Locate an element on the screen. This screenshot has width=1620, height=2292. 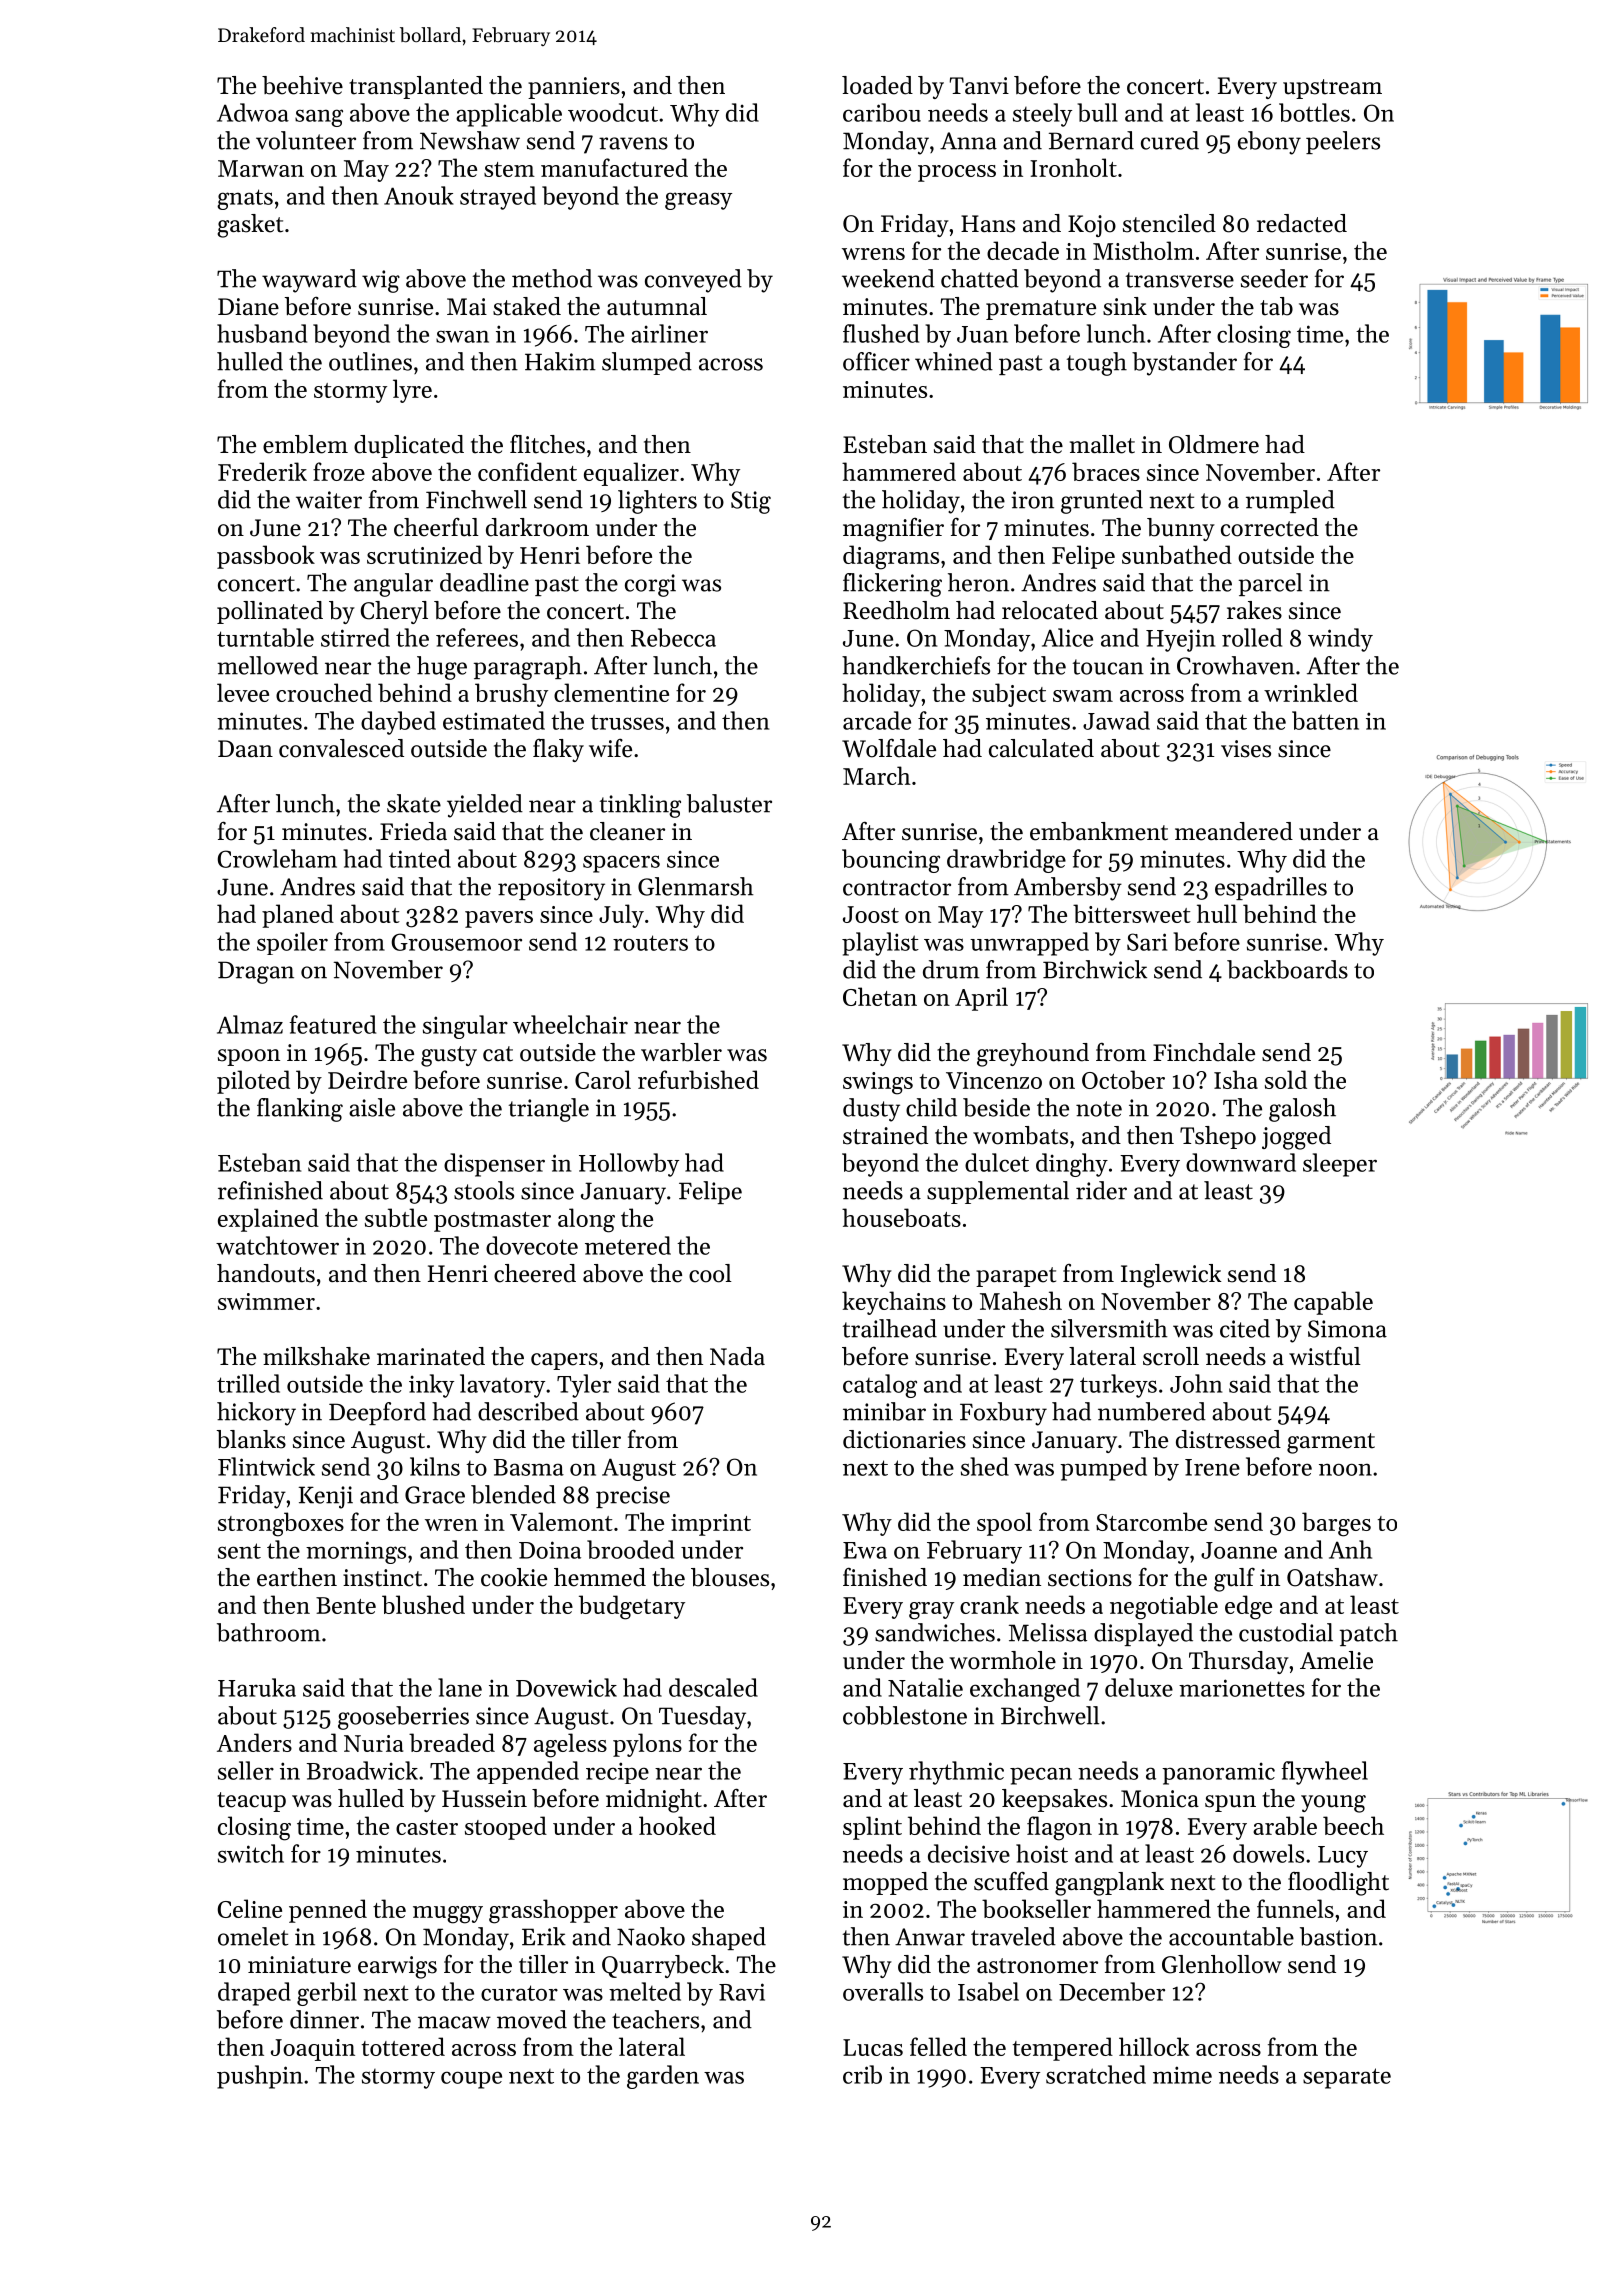
wayward is located at coordinates (309, 281).
